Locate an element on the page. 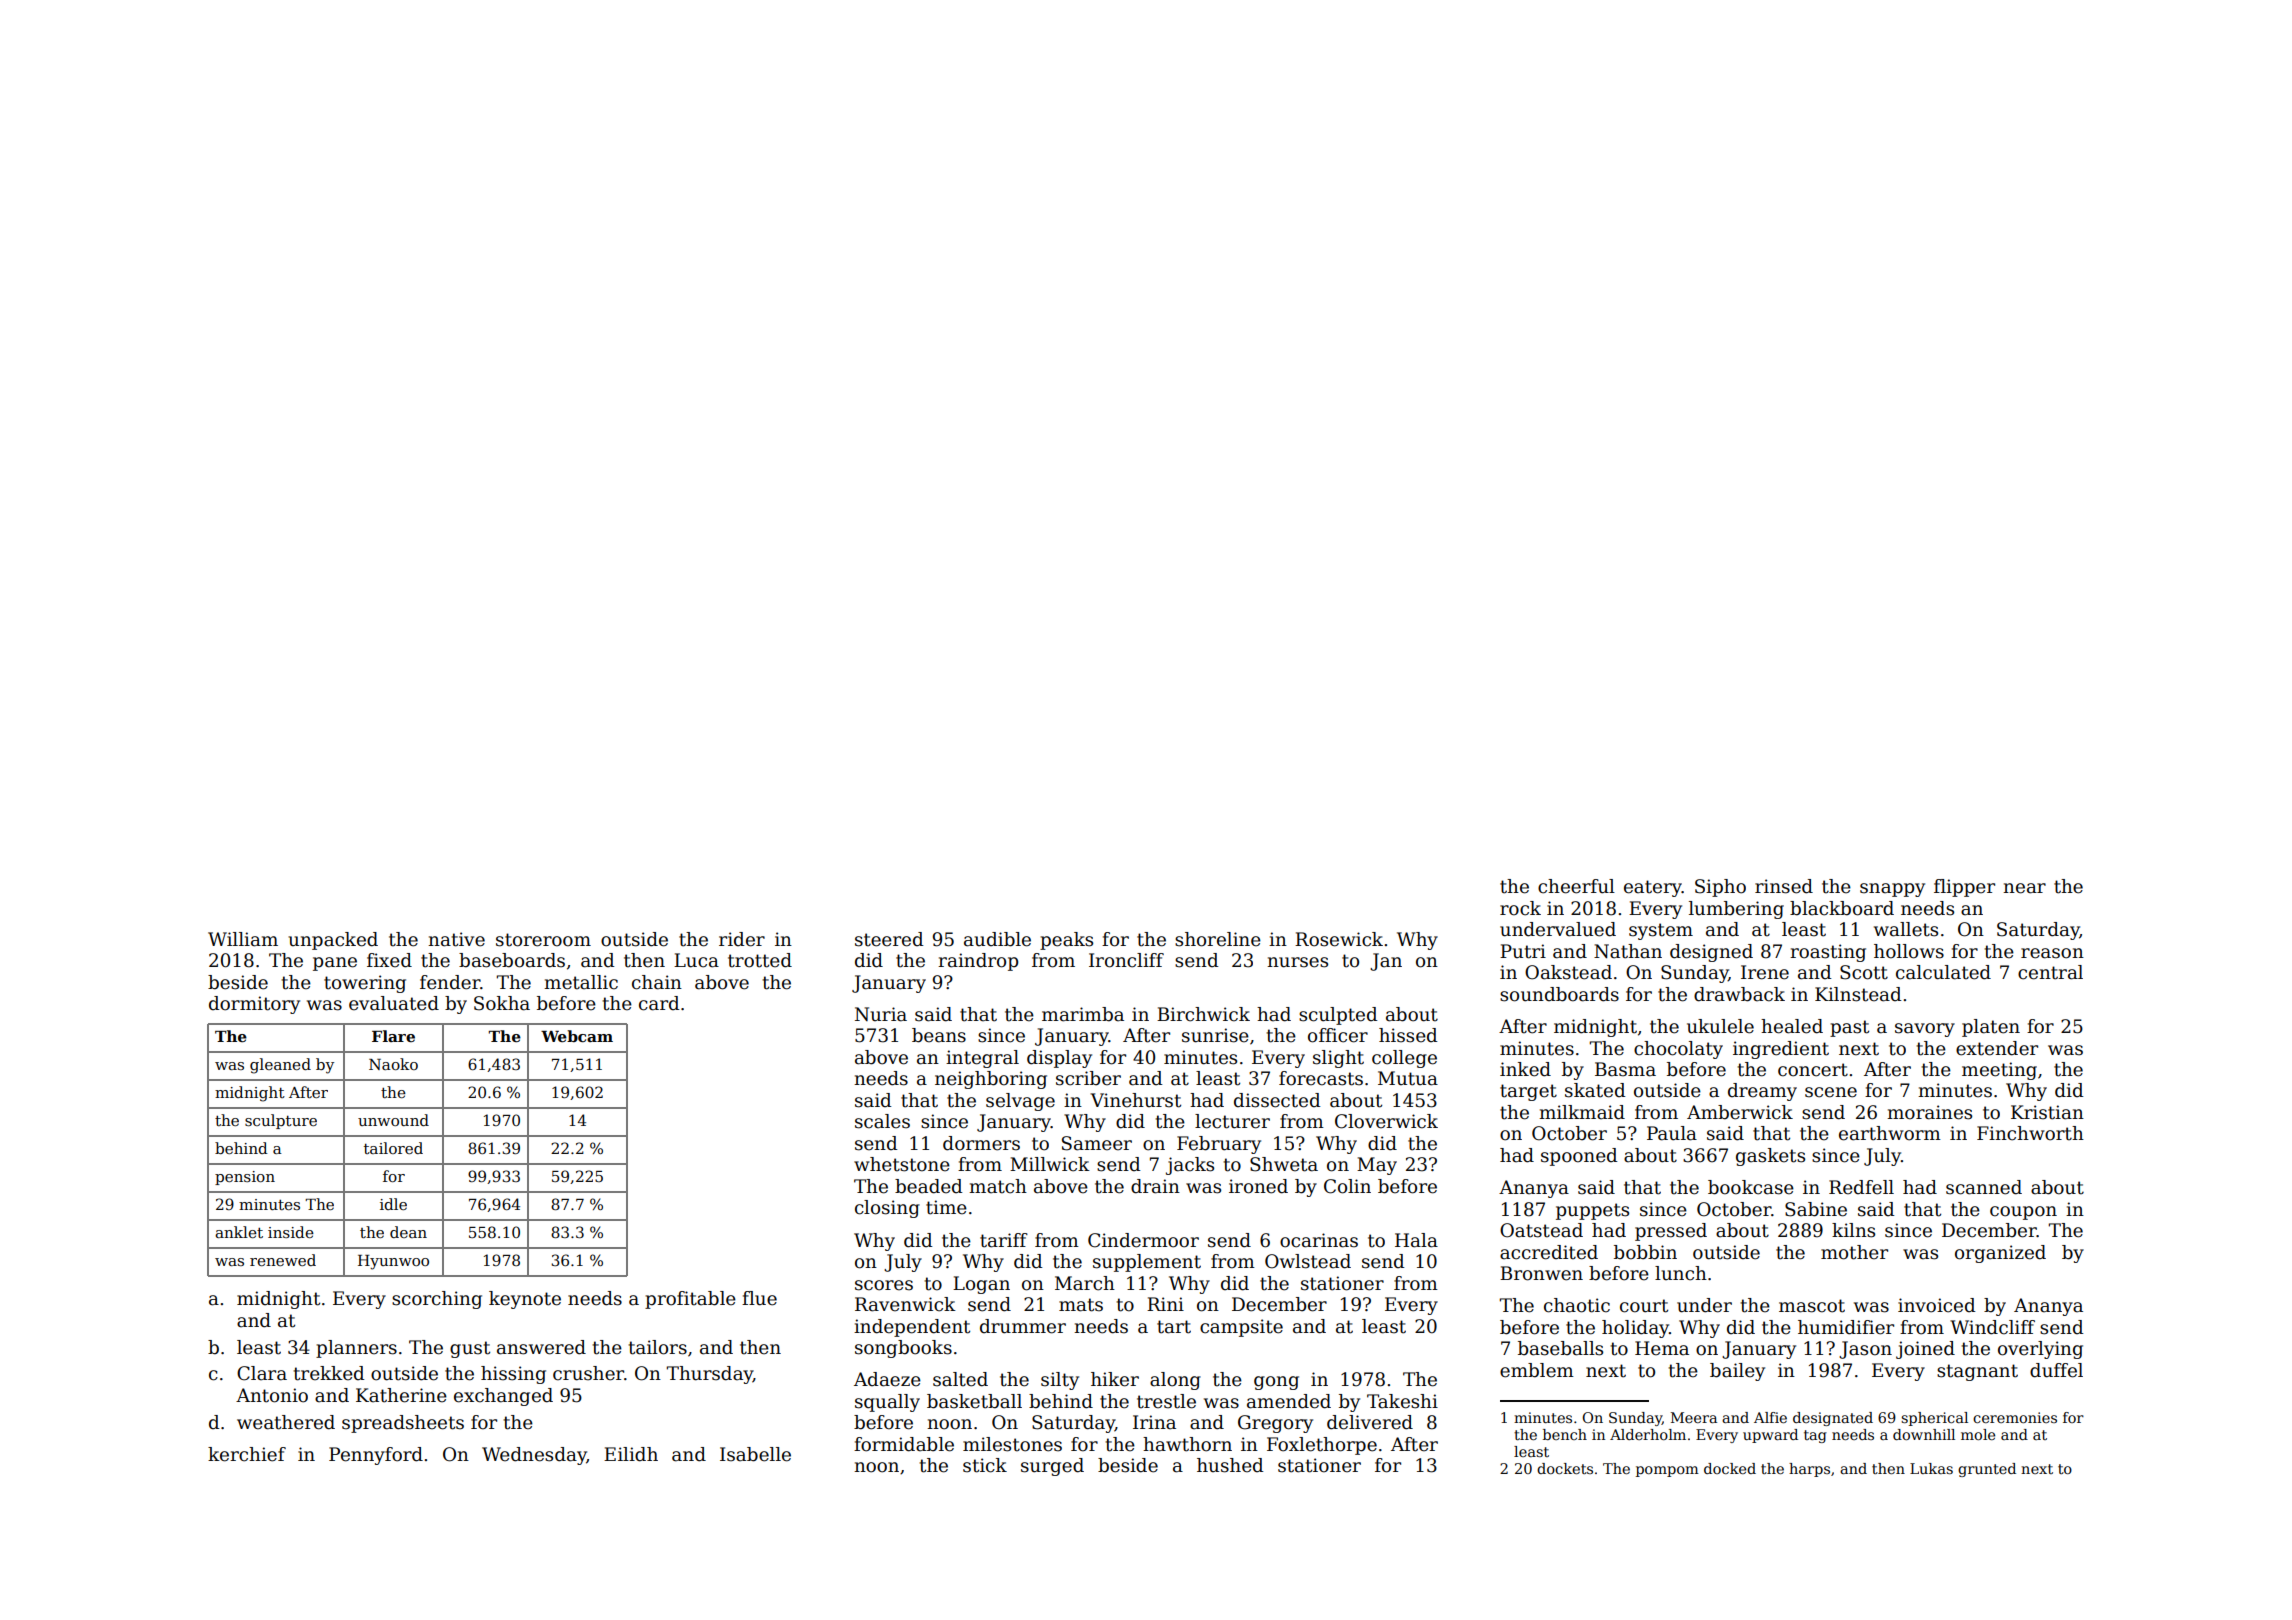  wallets is located at coordinates (1906, 929).
